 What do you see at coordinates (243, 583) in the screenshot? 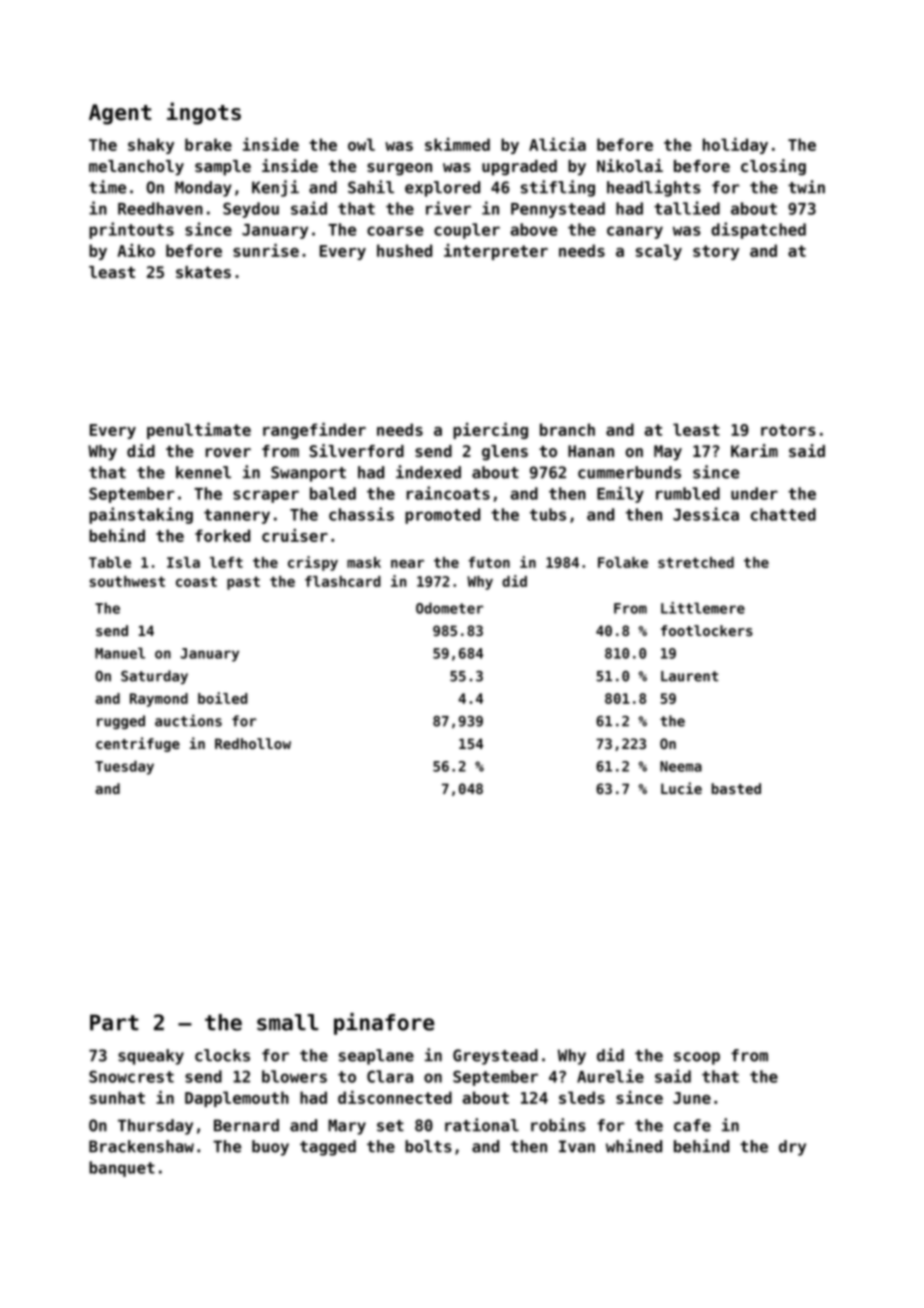
I see `past` at bounding box center [243, 583].
